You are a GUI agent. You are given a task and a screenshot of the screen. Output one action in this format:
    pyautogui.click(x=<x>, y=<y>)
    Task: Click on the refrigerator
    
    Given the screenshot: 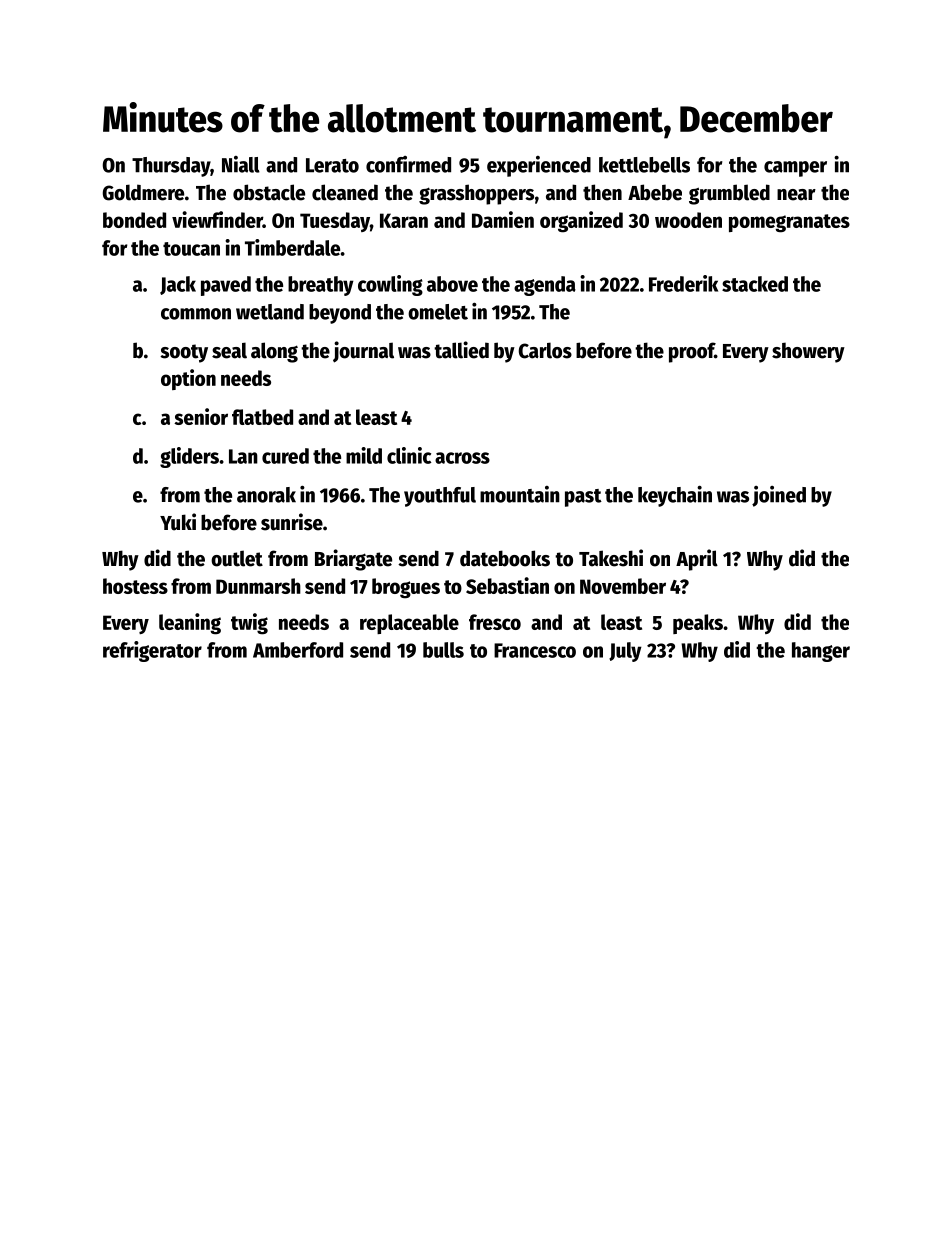 What is the action you would take?
    pyautogui.click(x=152, y=651)
